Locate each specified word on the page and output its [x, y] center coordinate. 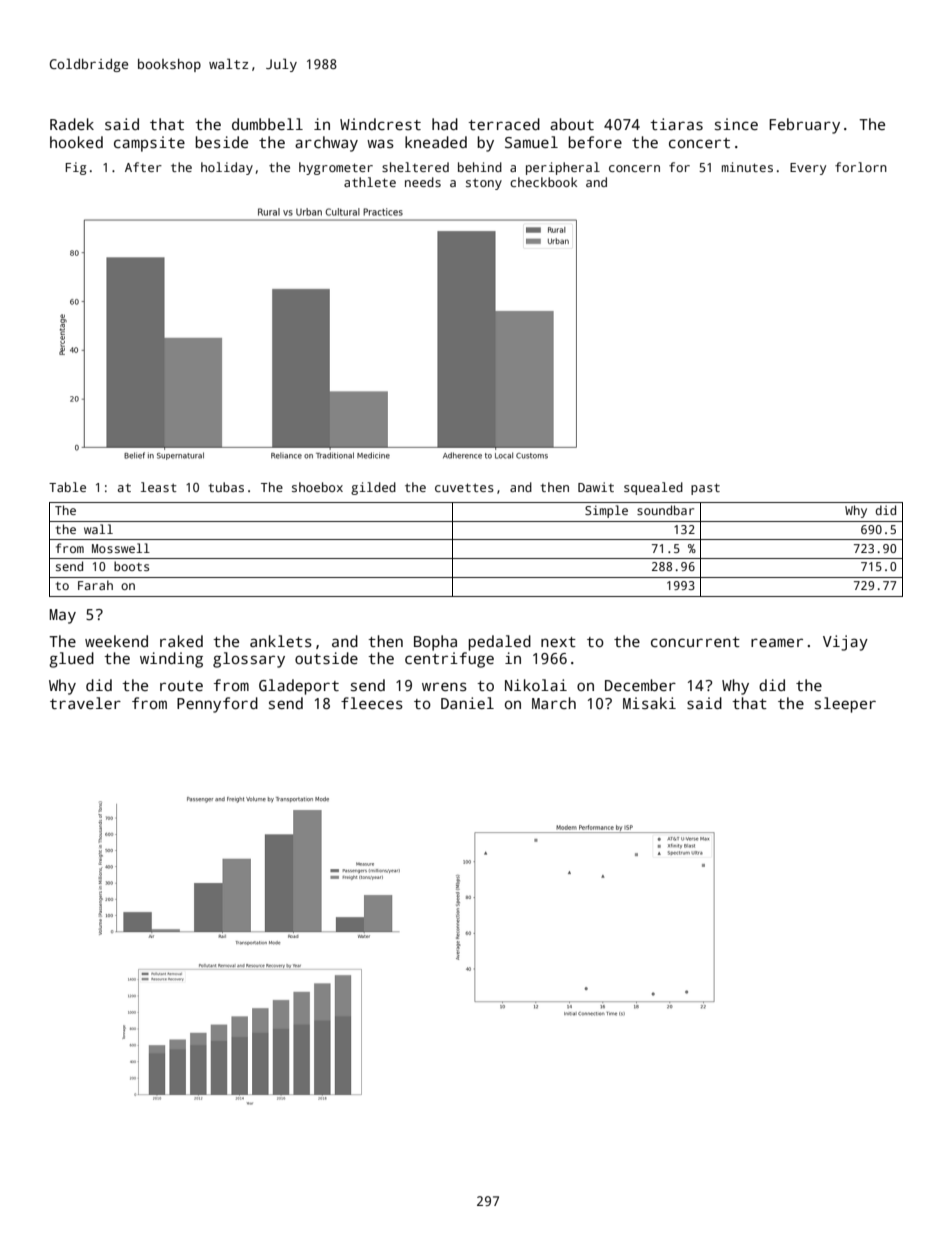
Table [67, 487]
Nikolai [536, 685]
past [705, 489]
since [736, 124]
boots [131, 566]
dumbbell [267, 124]
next [558, 642]
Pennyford [217, 705]
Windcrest [380, 124]
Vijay [845, 643]
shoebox [317, 487]
